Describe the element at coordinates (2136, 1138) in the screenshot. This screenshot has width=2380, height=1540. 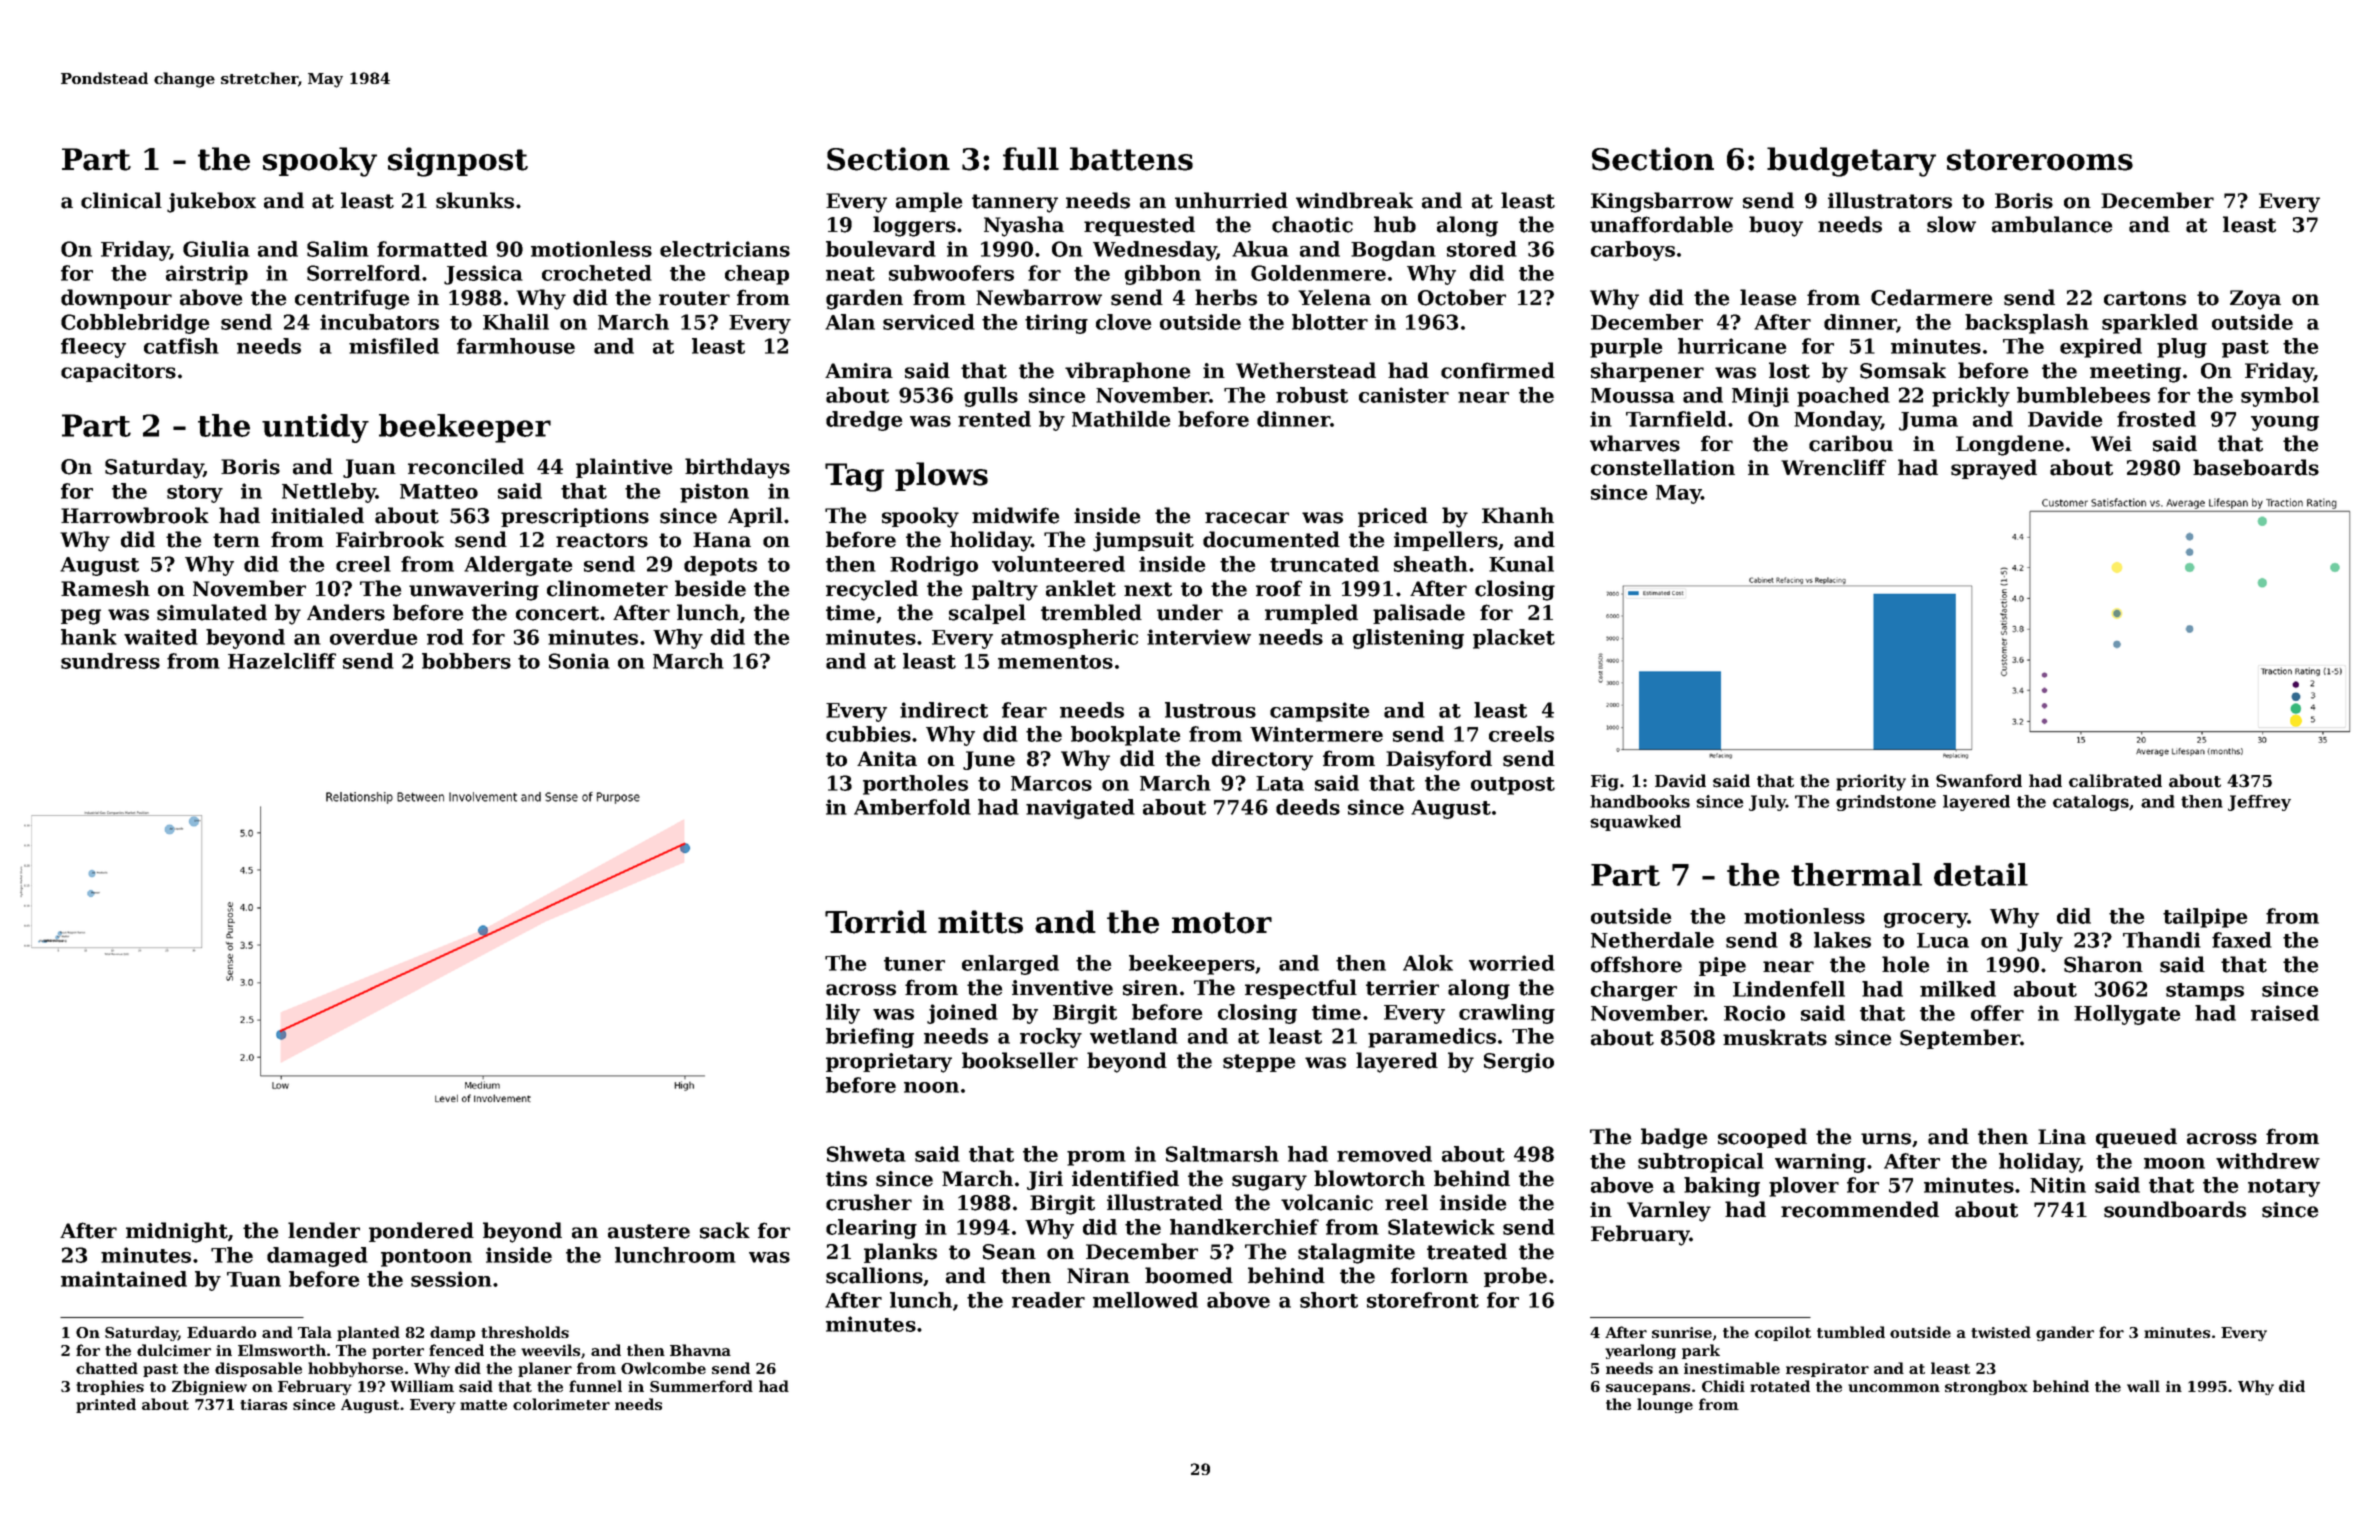
I see `queued` at that location.
